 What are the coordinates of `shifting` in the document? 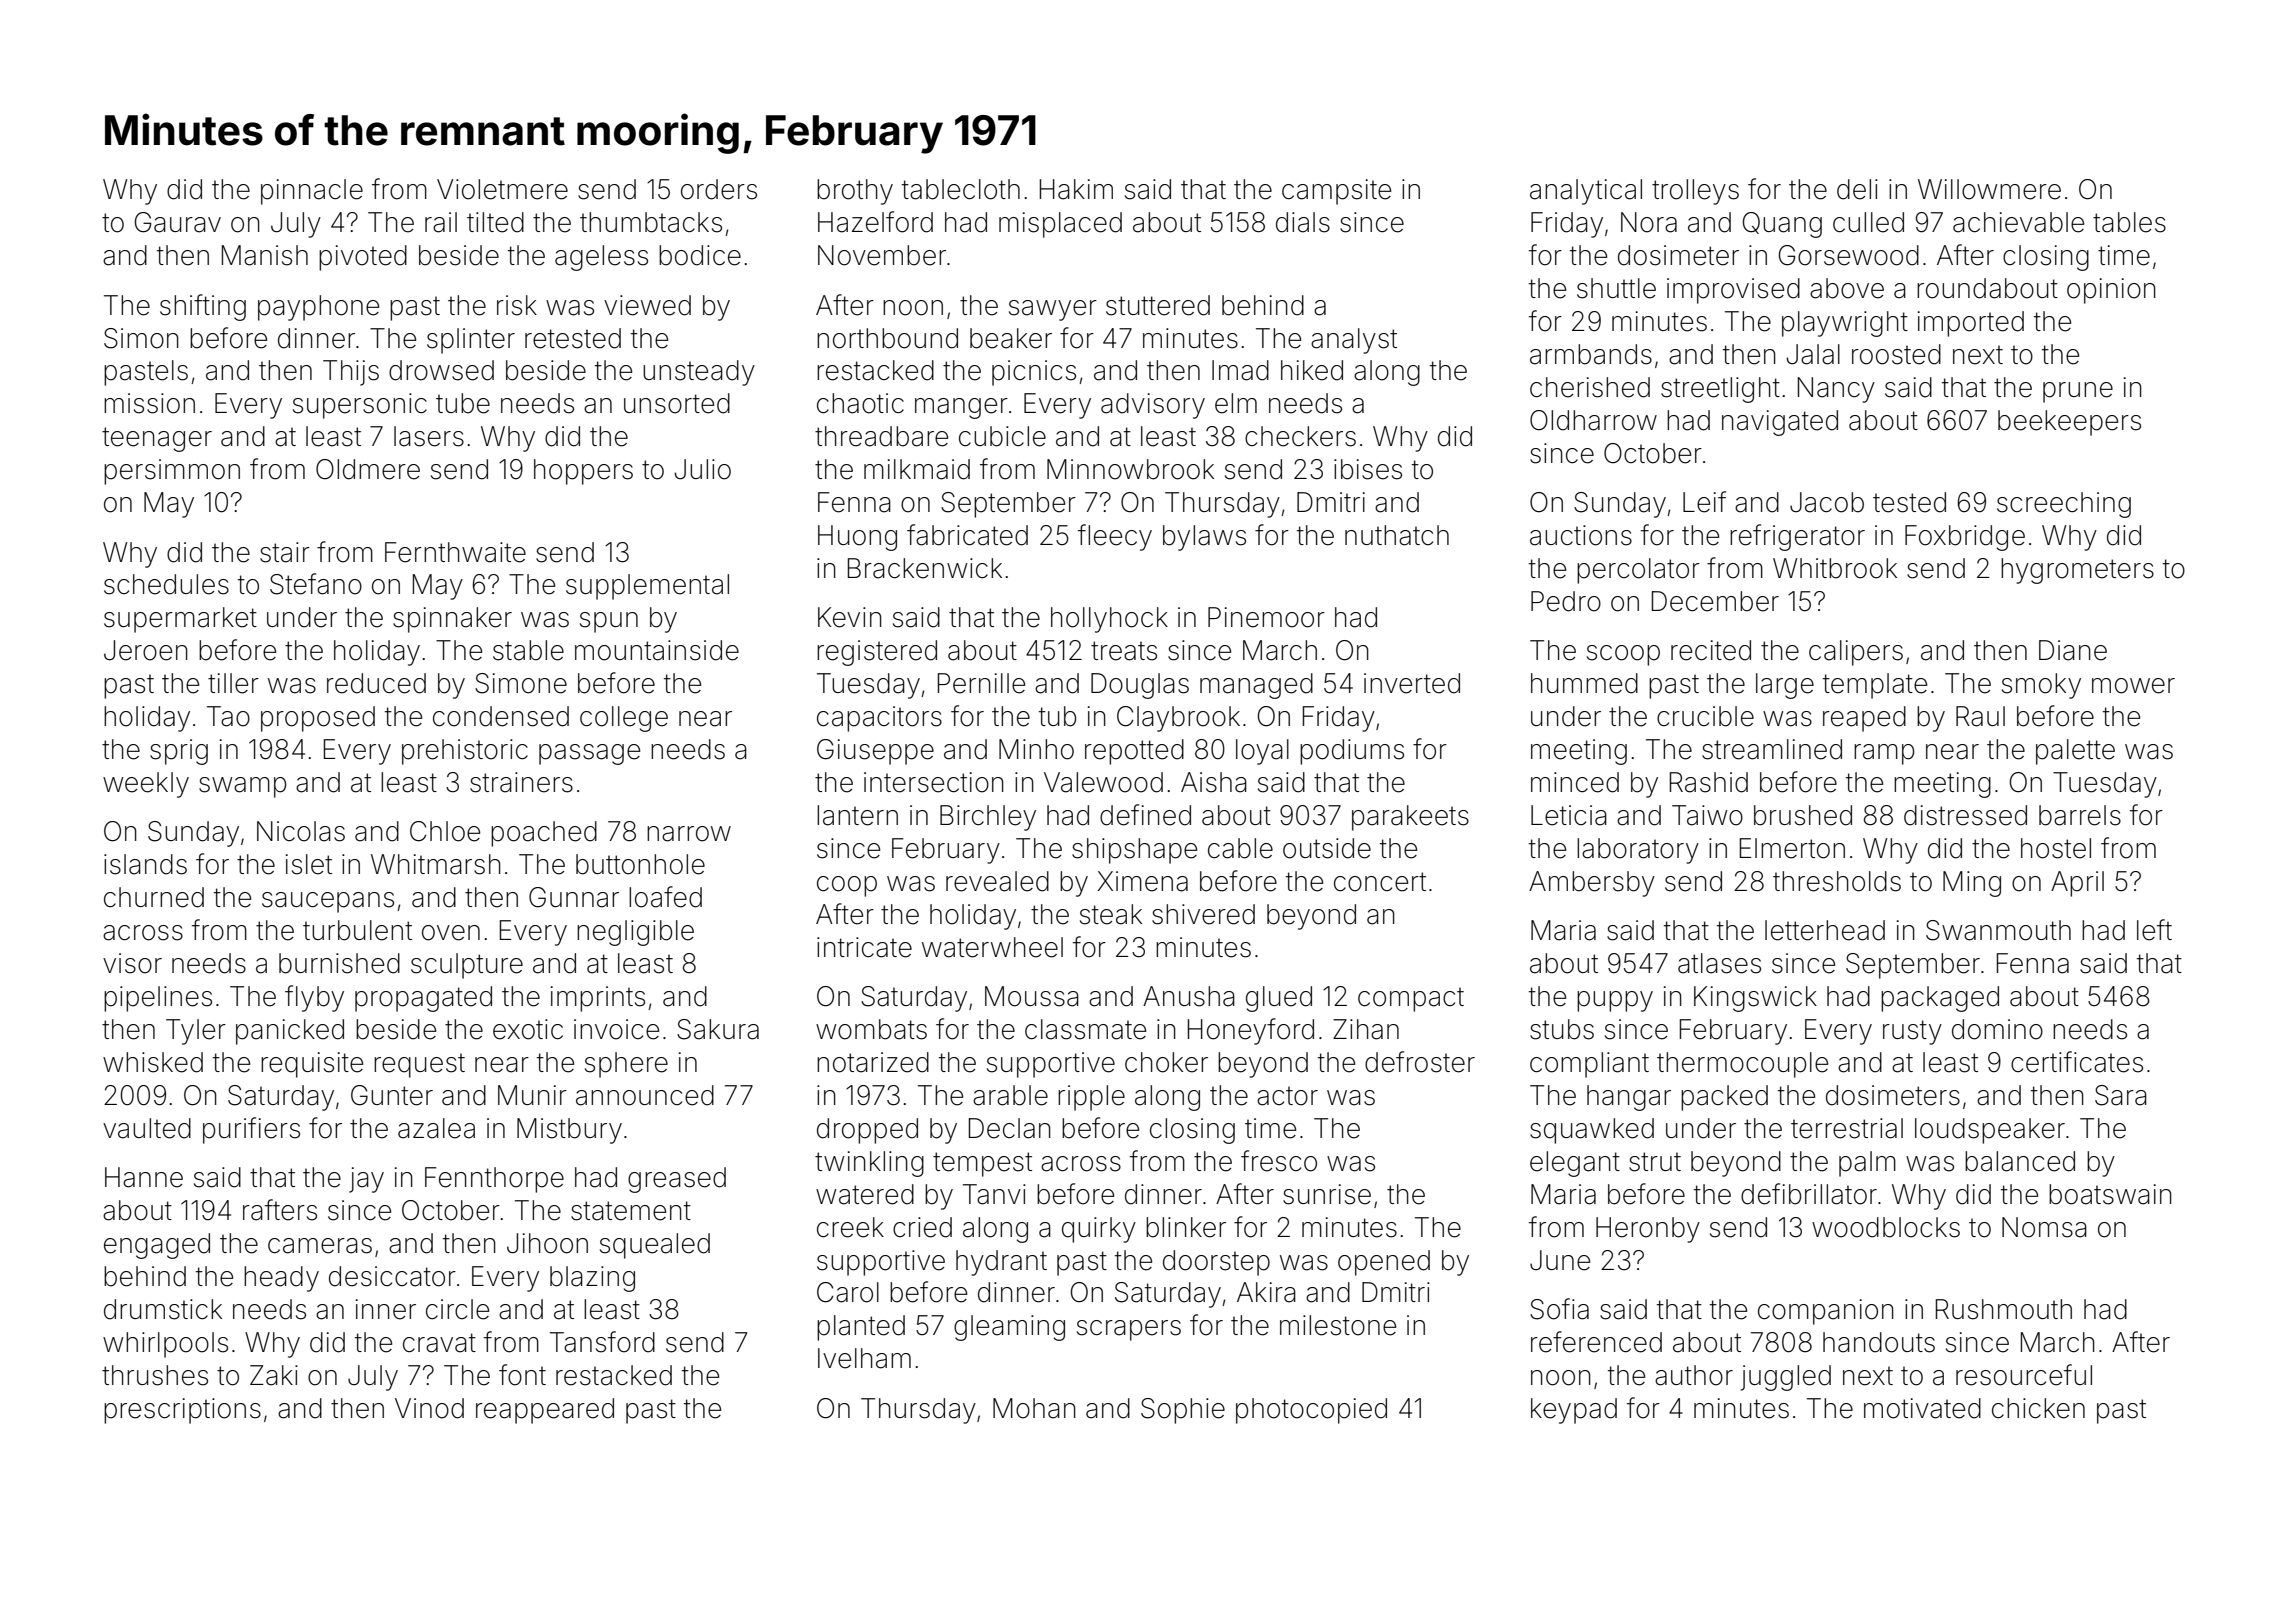 It's located at (203, 307).
